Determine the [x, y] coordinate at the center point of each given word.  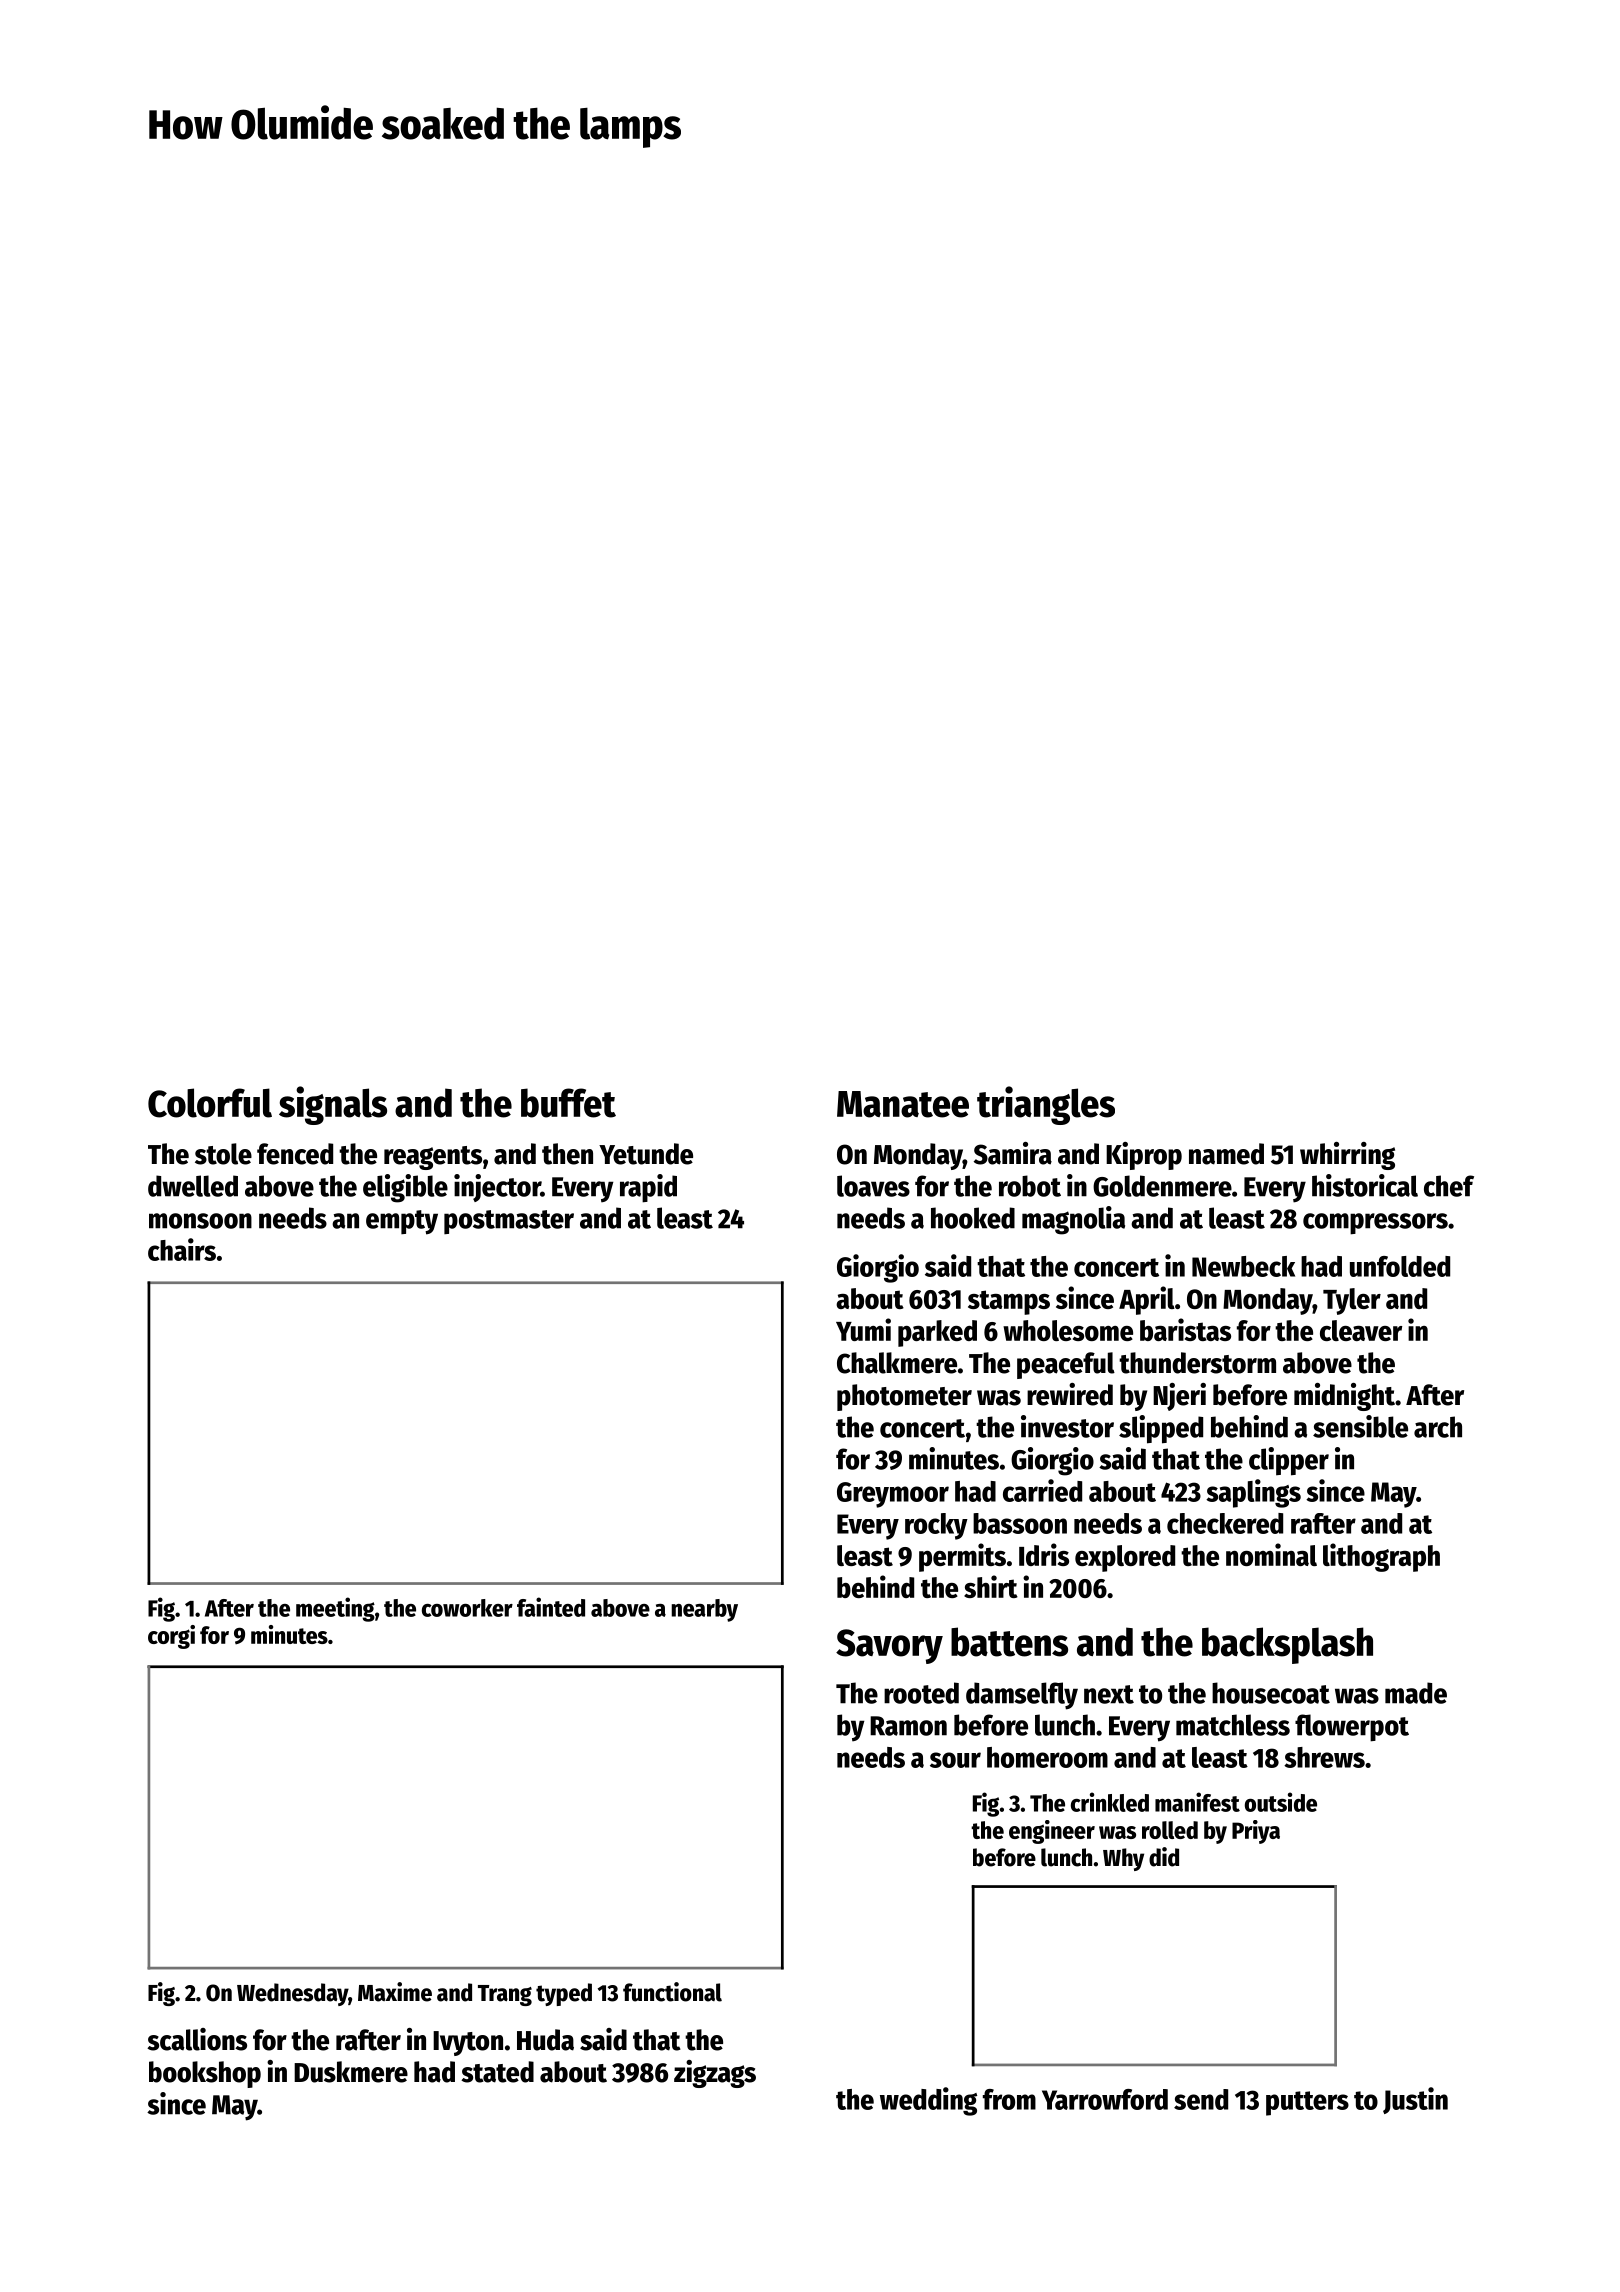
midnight [1344, 1397]
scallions [197, 2039]
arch [1438, 1427]
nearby [704, 1610]
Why [1123, 1859]
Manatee [903, 1104]
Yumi [863, 1329]
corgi [171, 1637]
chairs [182, 1249]
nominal [1271, 1554]
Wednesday [292, 1994]
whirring [1347, 1156]
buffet [568, 1103]
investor [1067, 1426]
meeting [335, 1609]
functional [672, 1992]
